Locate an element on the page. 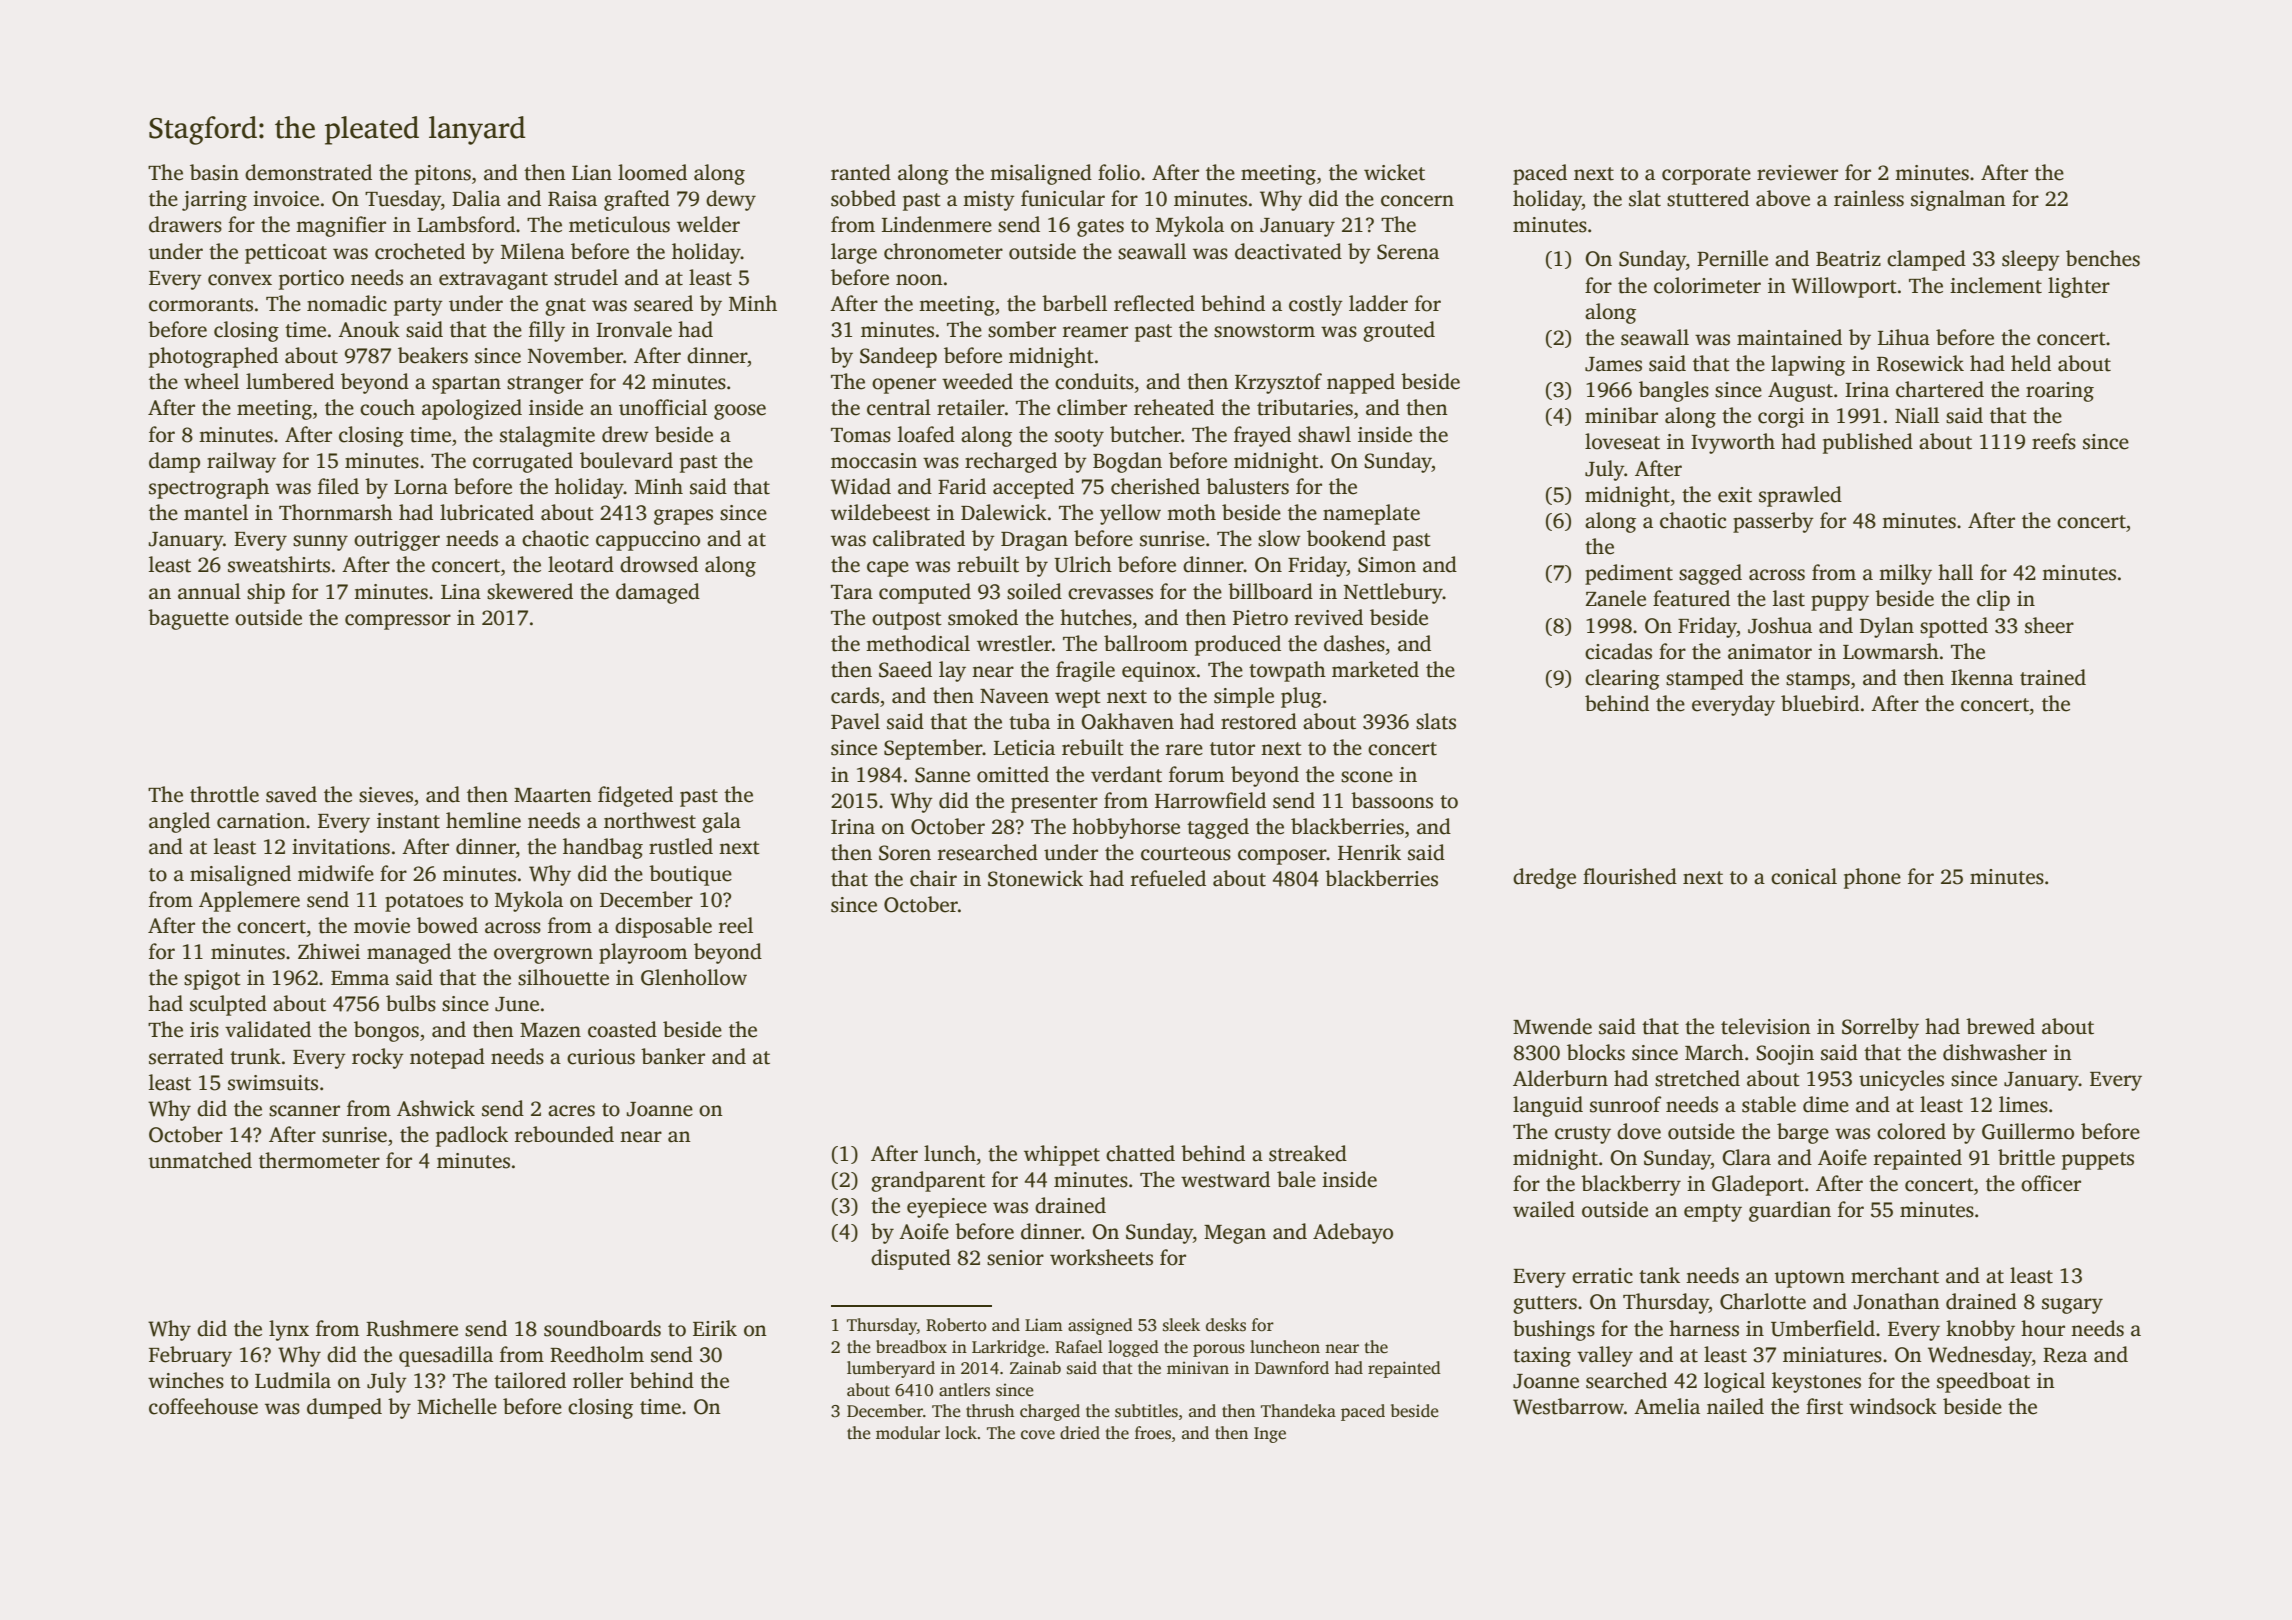 This document has width=2292, height=1620. modular is located at coordinates (908, 1433).
